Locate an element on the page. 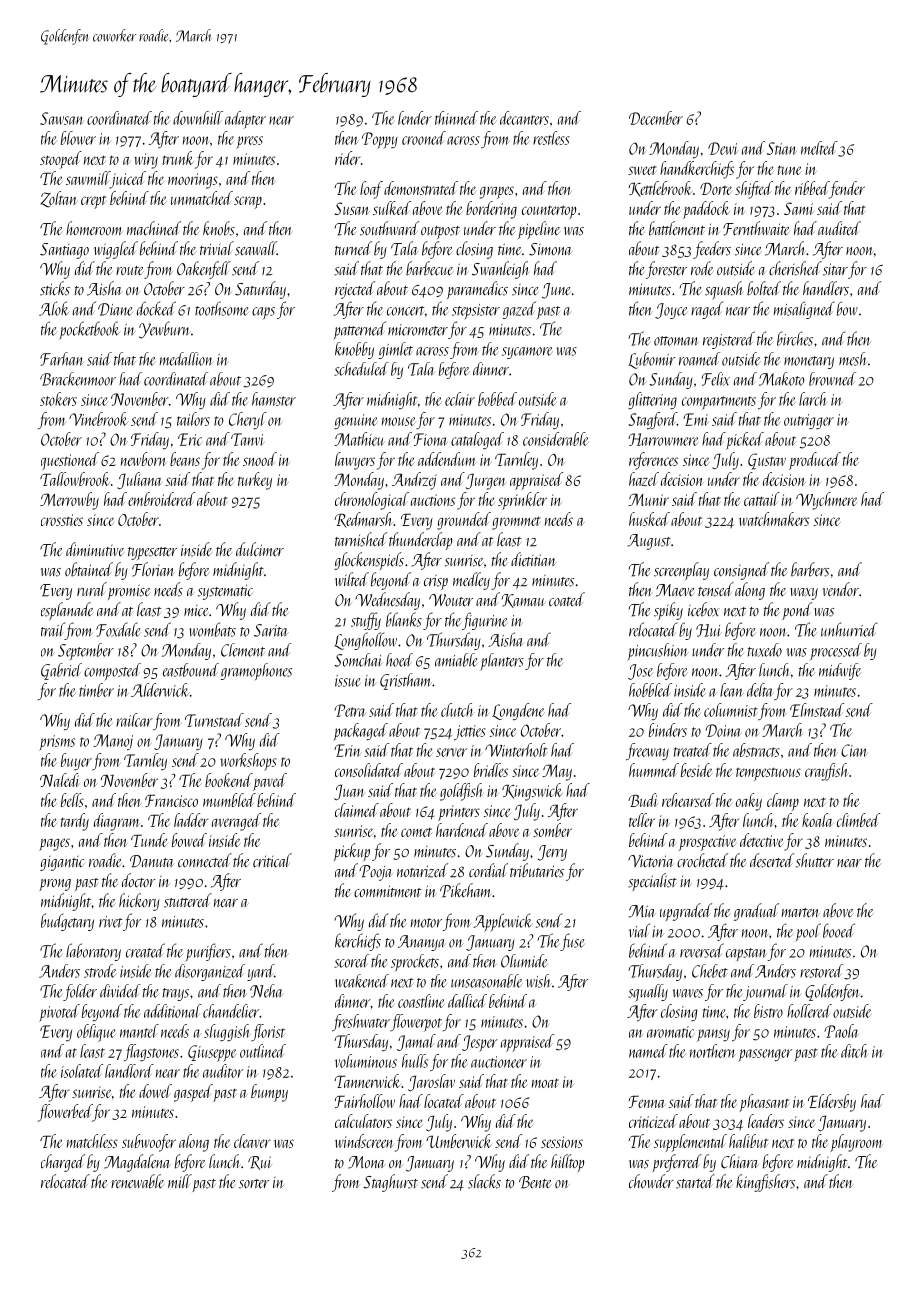 This document has height=1308, width=924. sprockets is located at coordinates (415, 962).
